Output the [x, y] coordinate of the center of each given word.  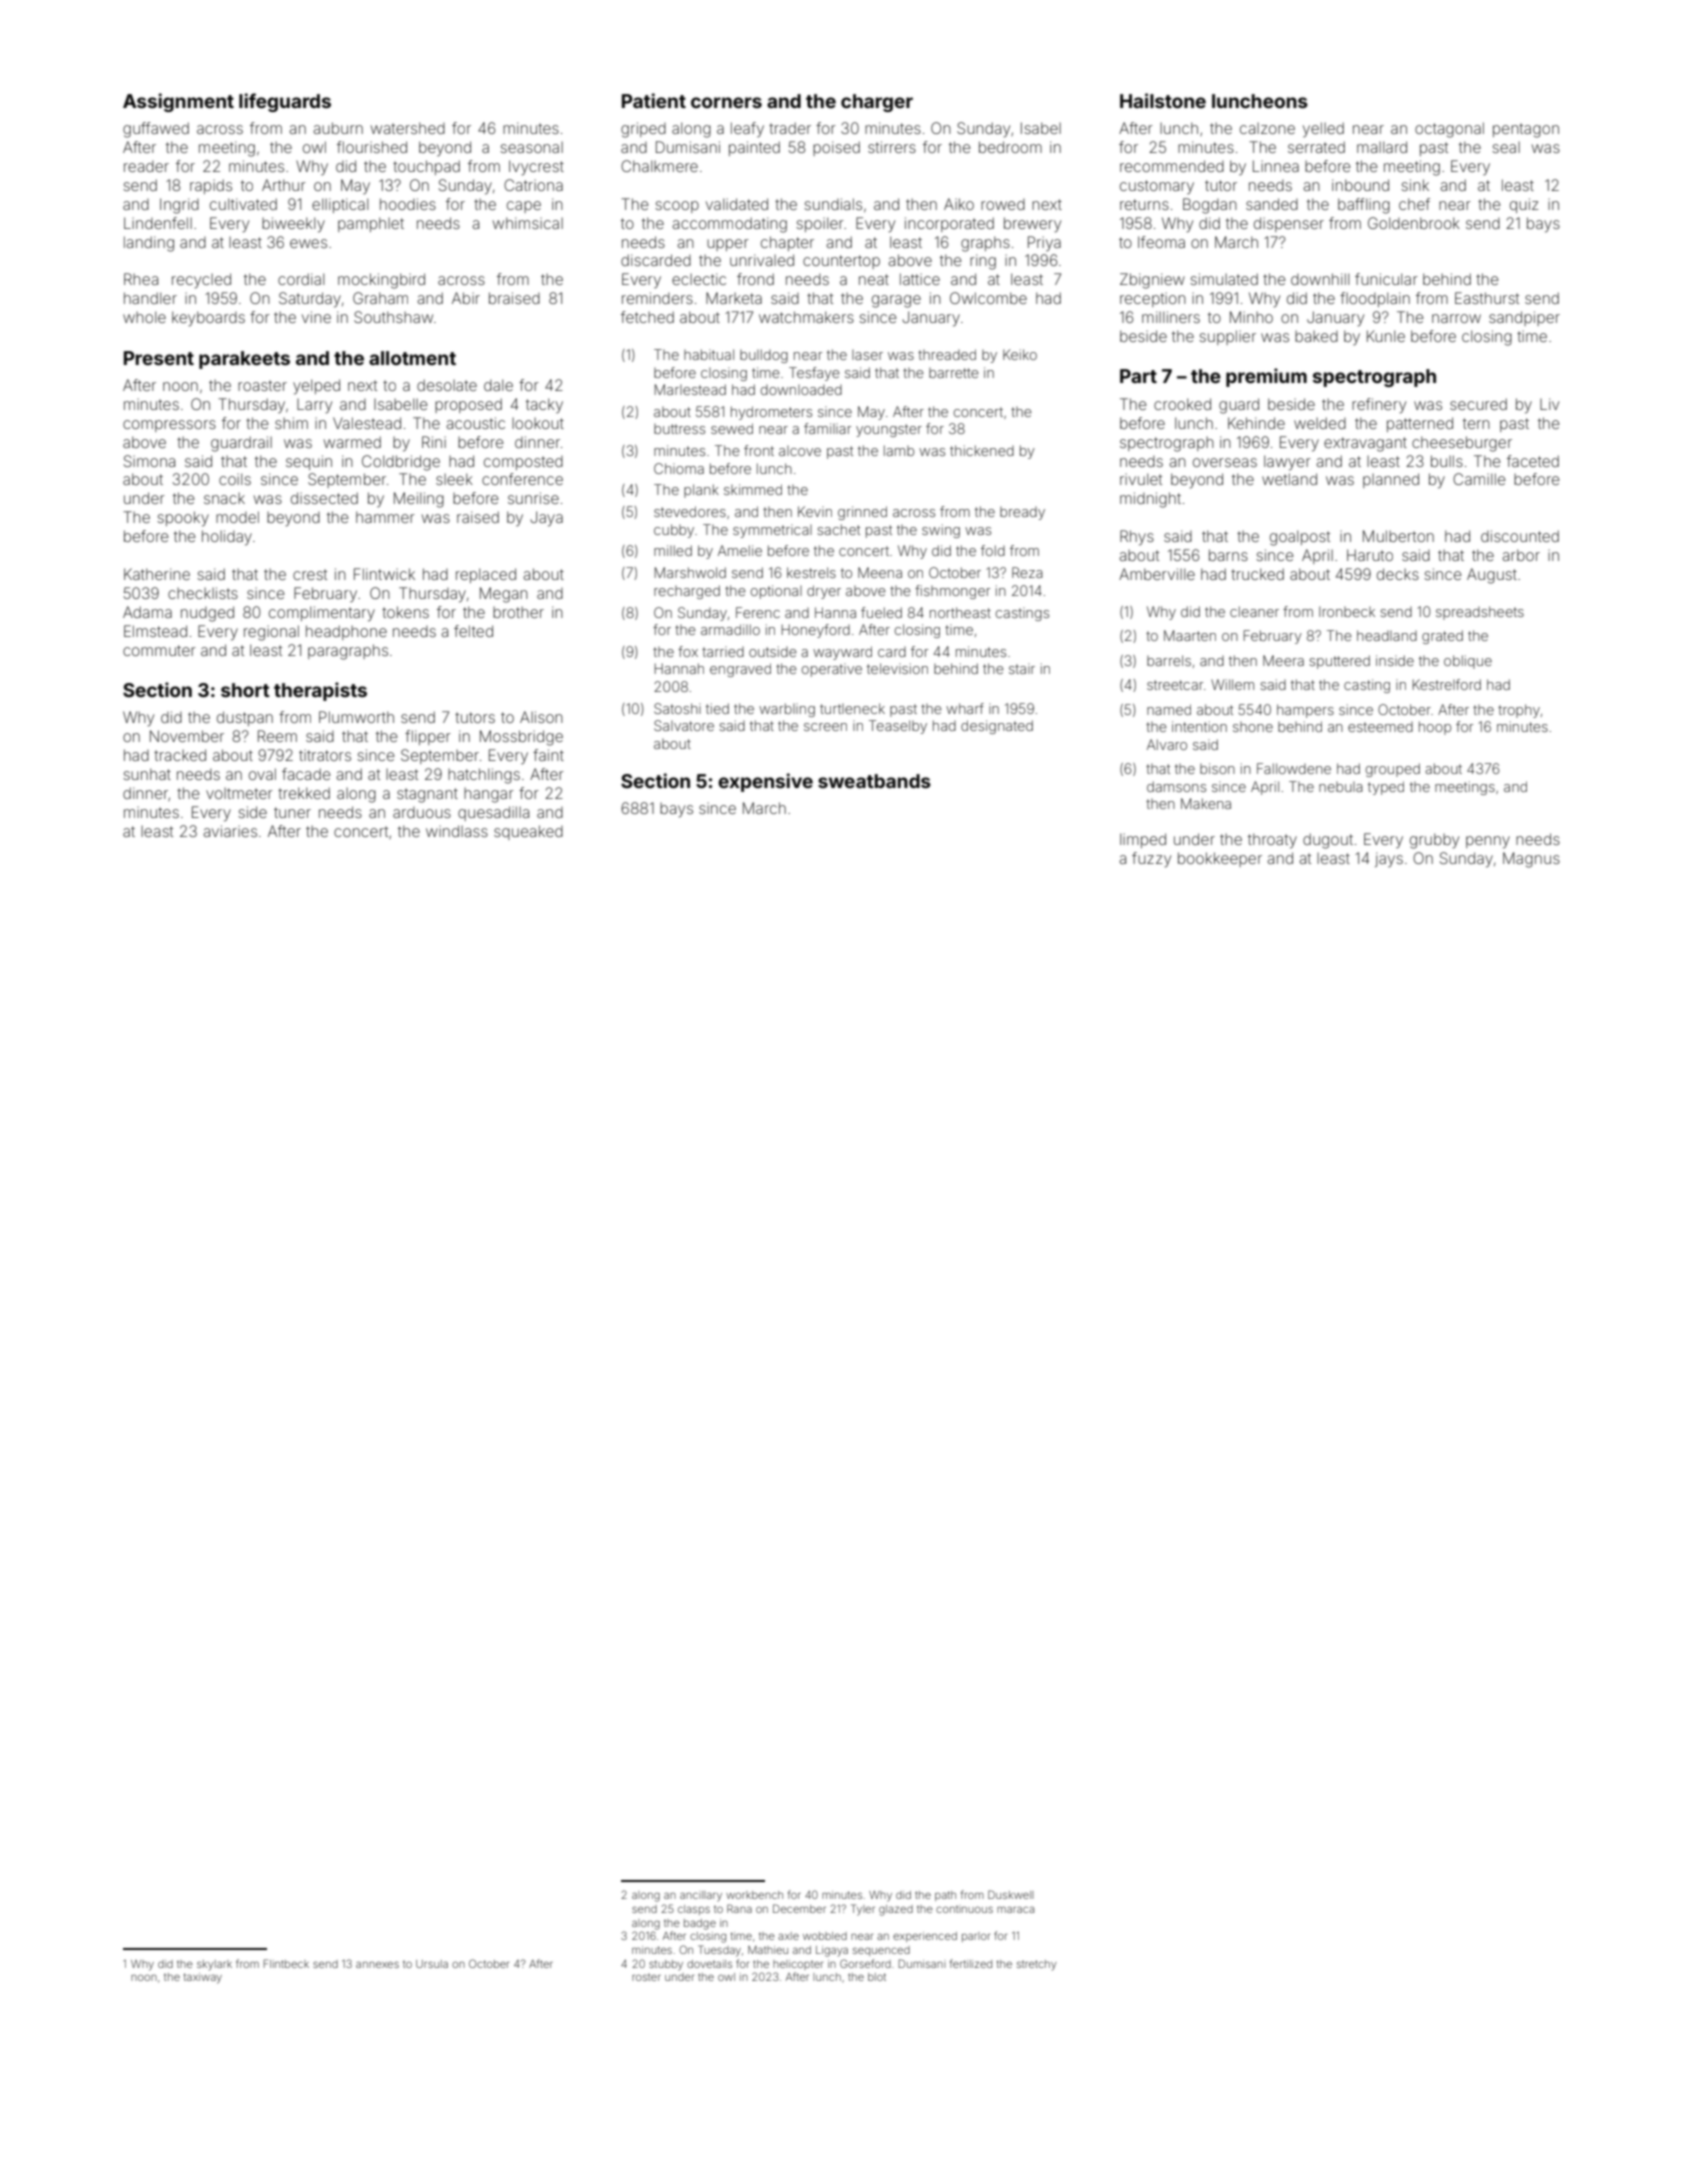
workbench [754, 1895]
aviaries [230, 831]
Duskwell [1011, 1894]
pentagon [1526, 130]
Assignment [178, 102]
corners [726, 102]
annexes [377, 1964]
